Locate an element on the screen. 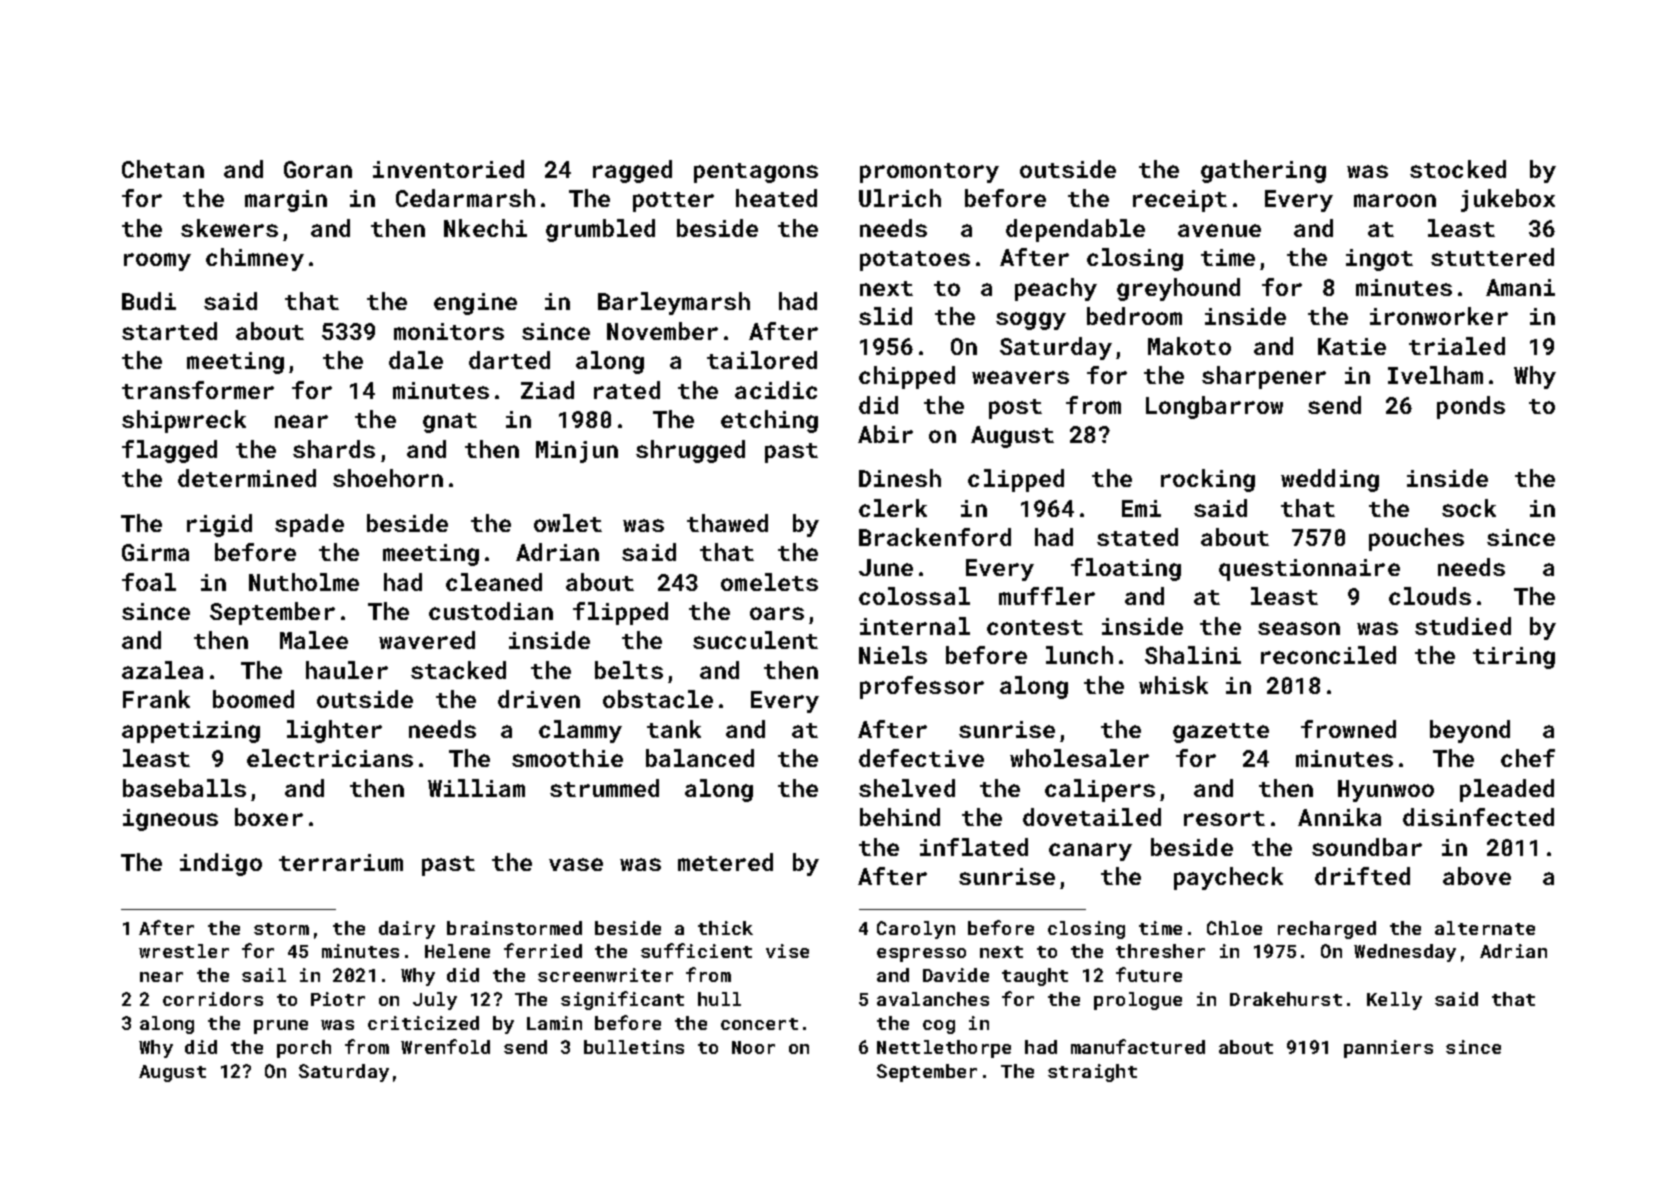  thresher is located at coordinates (1160, 951).
